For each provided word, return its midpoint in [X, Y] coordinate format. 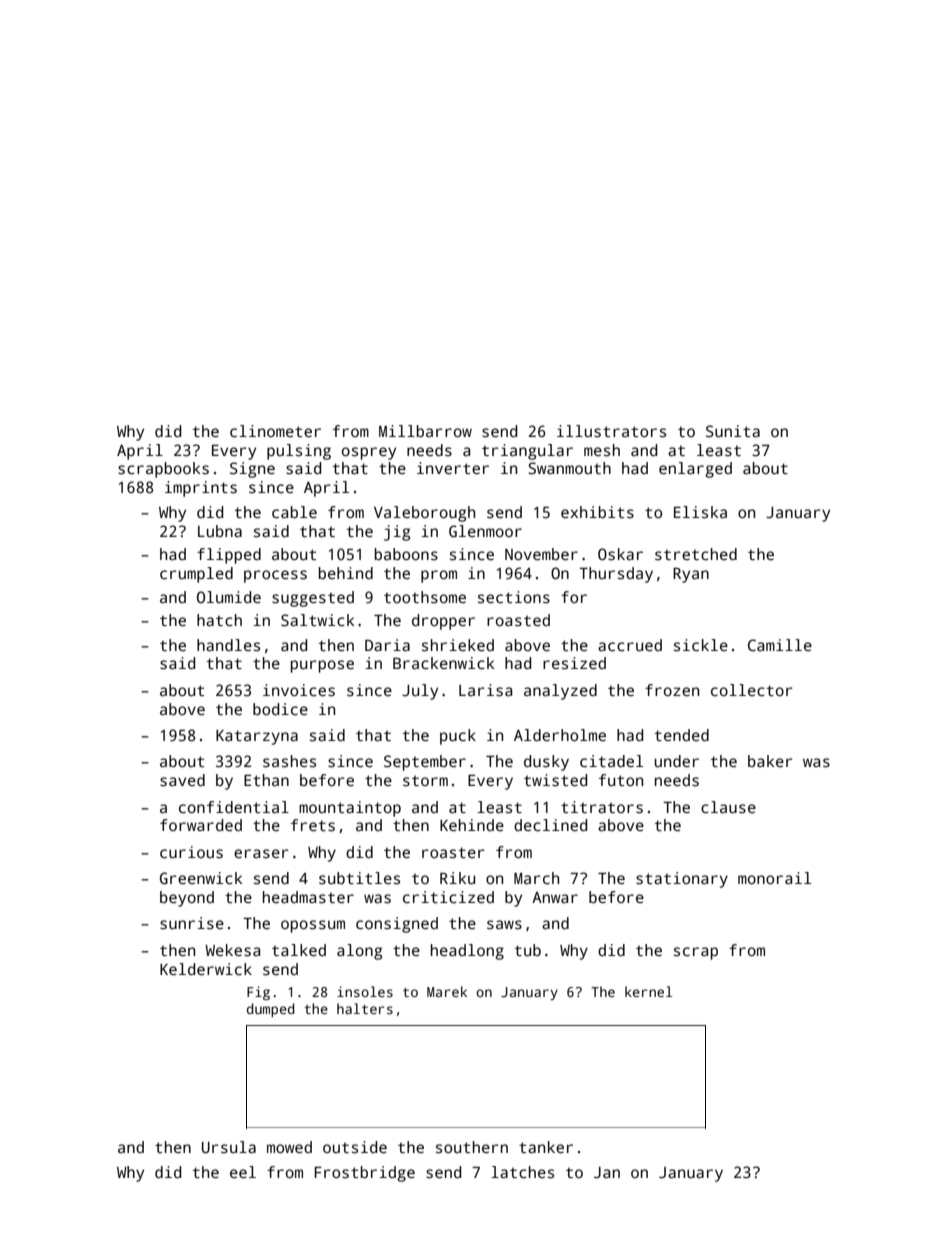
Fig [258, 993]
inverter [453, 468]
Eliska [700, 512]
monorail [774, 878]
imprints [201, 489]
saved [182, 780]
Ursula [229, 1147]
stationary [682, 880]
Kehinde [472, 825]
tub [527, 950]
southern [472, 1147]
